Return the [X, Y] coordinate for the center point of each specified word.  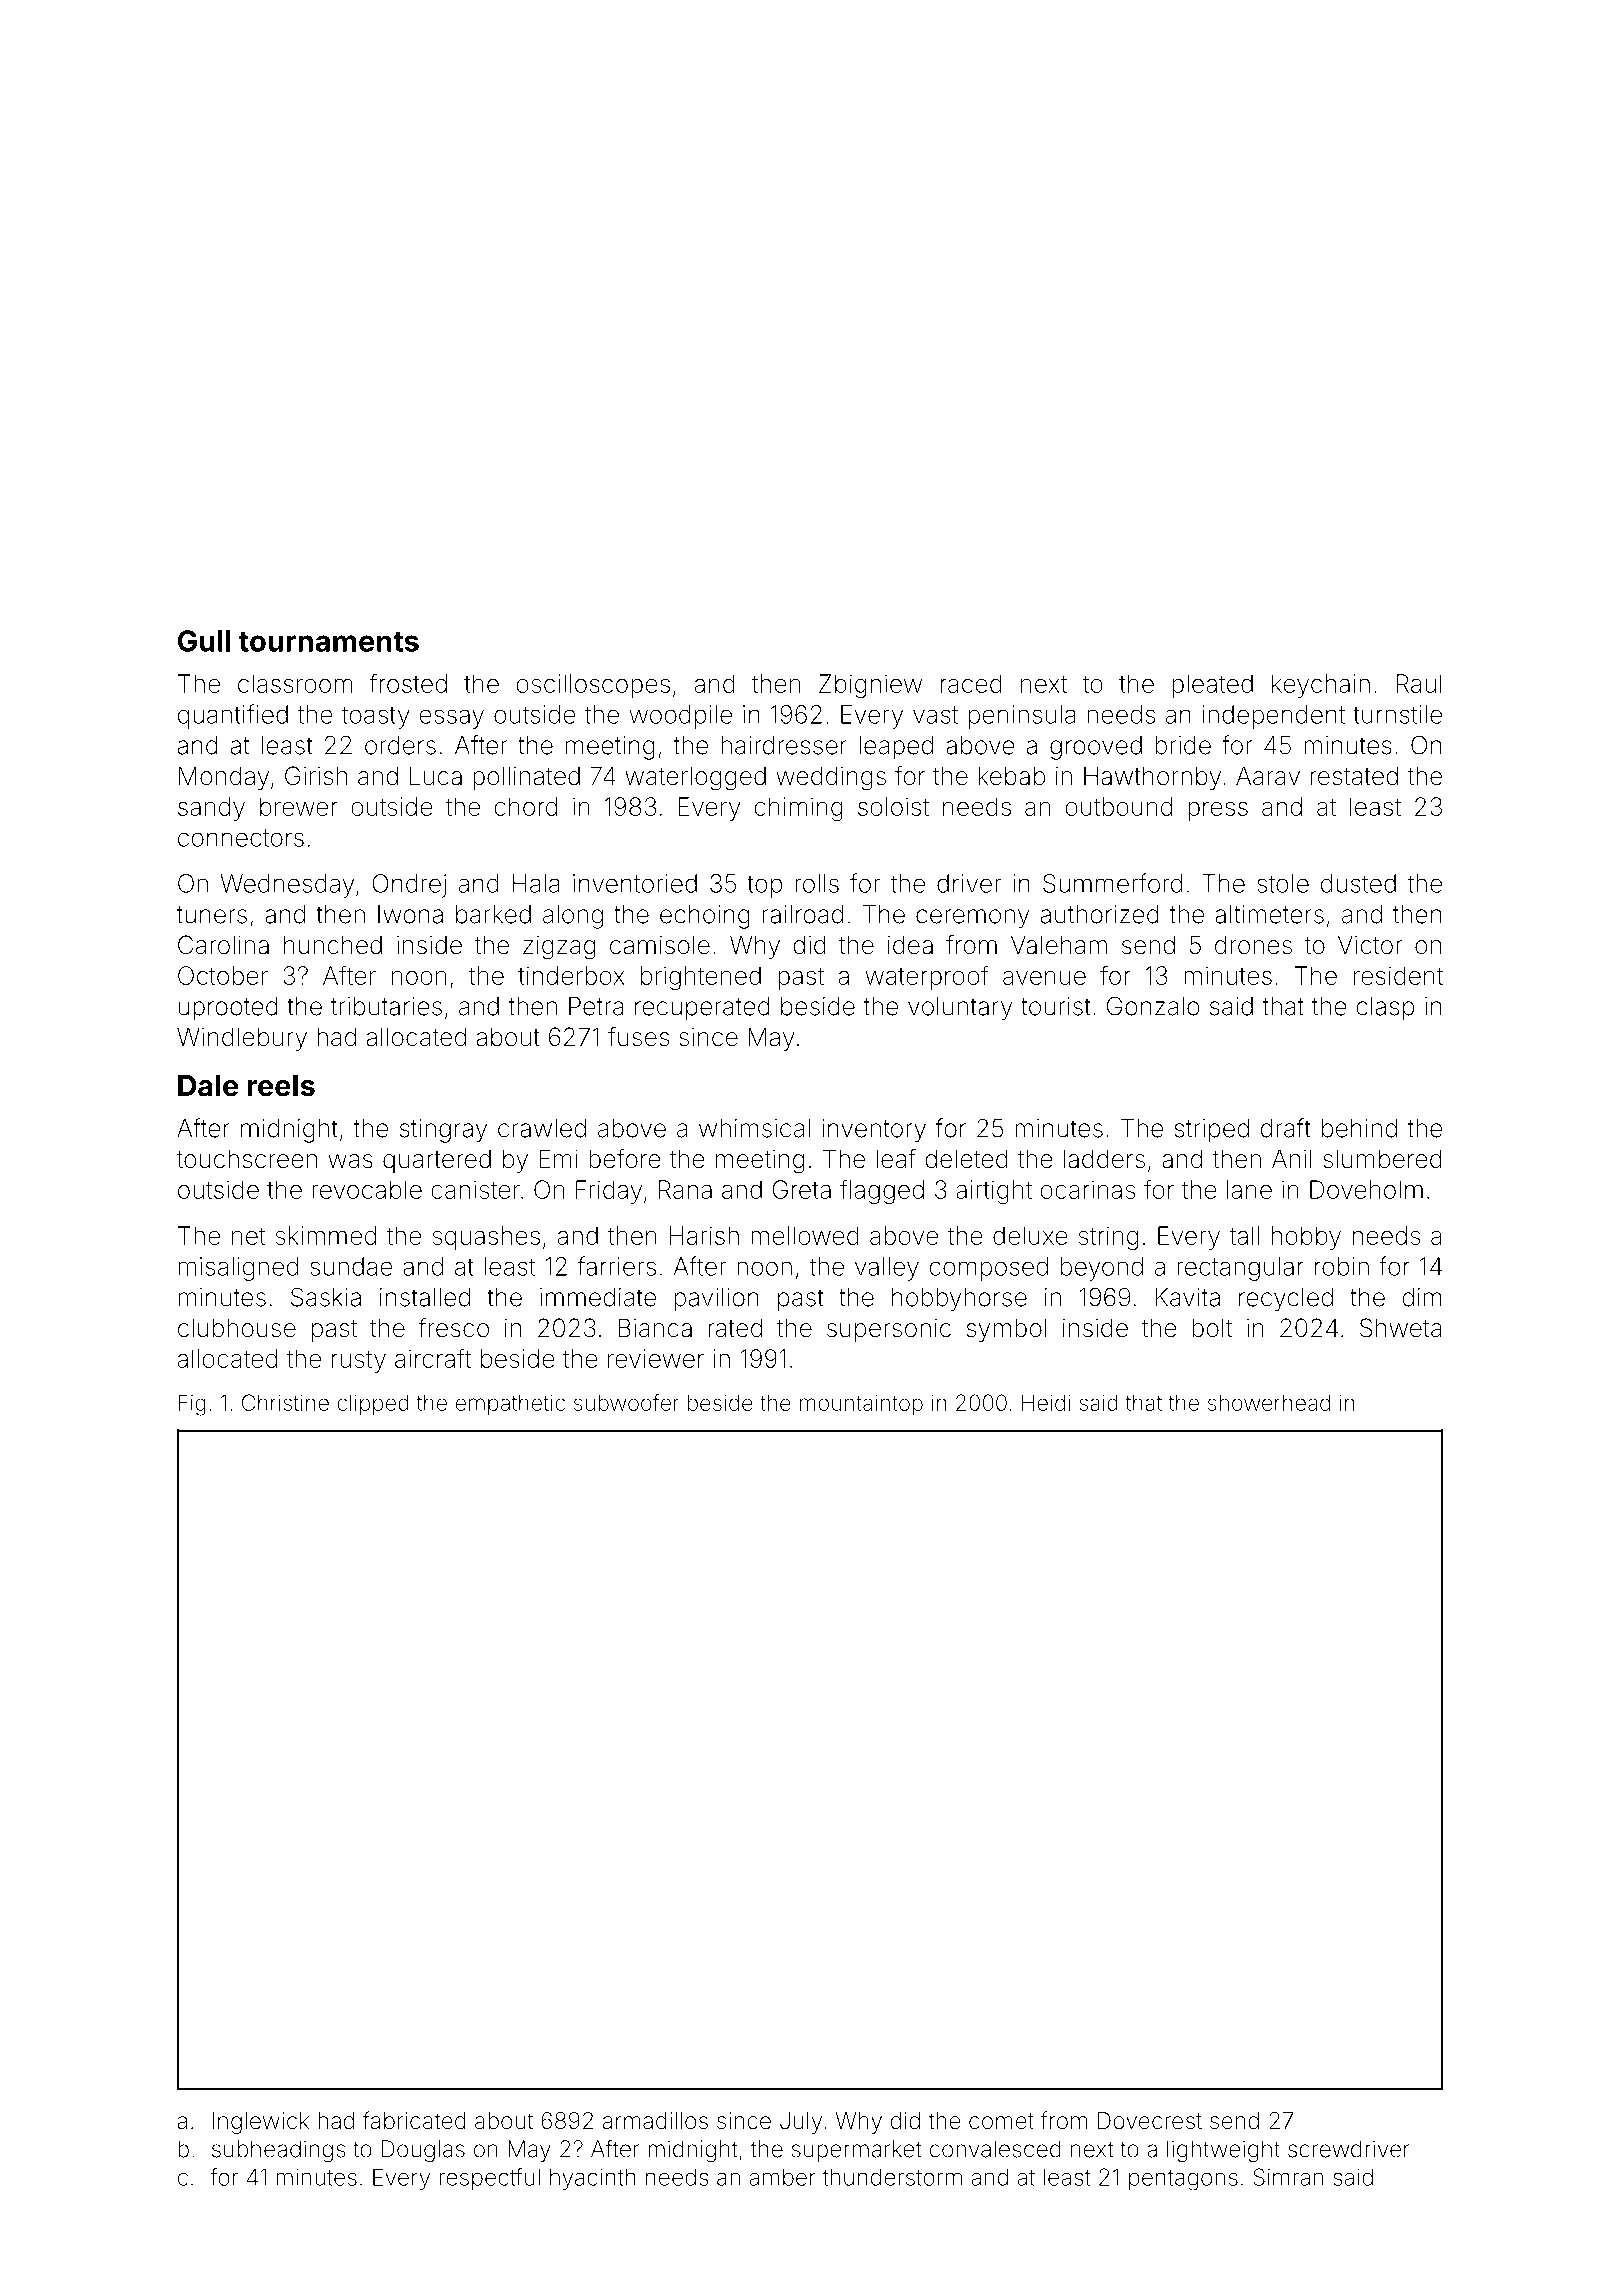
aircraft [433, 1358]
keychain [1321, 686]
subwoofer [626, 1402]
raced [971, 683]
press [1218, 811]
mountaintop [861, 1404]
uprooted [228, 1008]
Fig [192, 1405]
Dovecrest [1150, 2121]
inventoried [635, 883]
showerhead [1269, 1402]
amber [782, 2177]
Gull [204, 641]
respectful [490, 2179]
